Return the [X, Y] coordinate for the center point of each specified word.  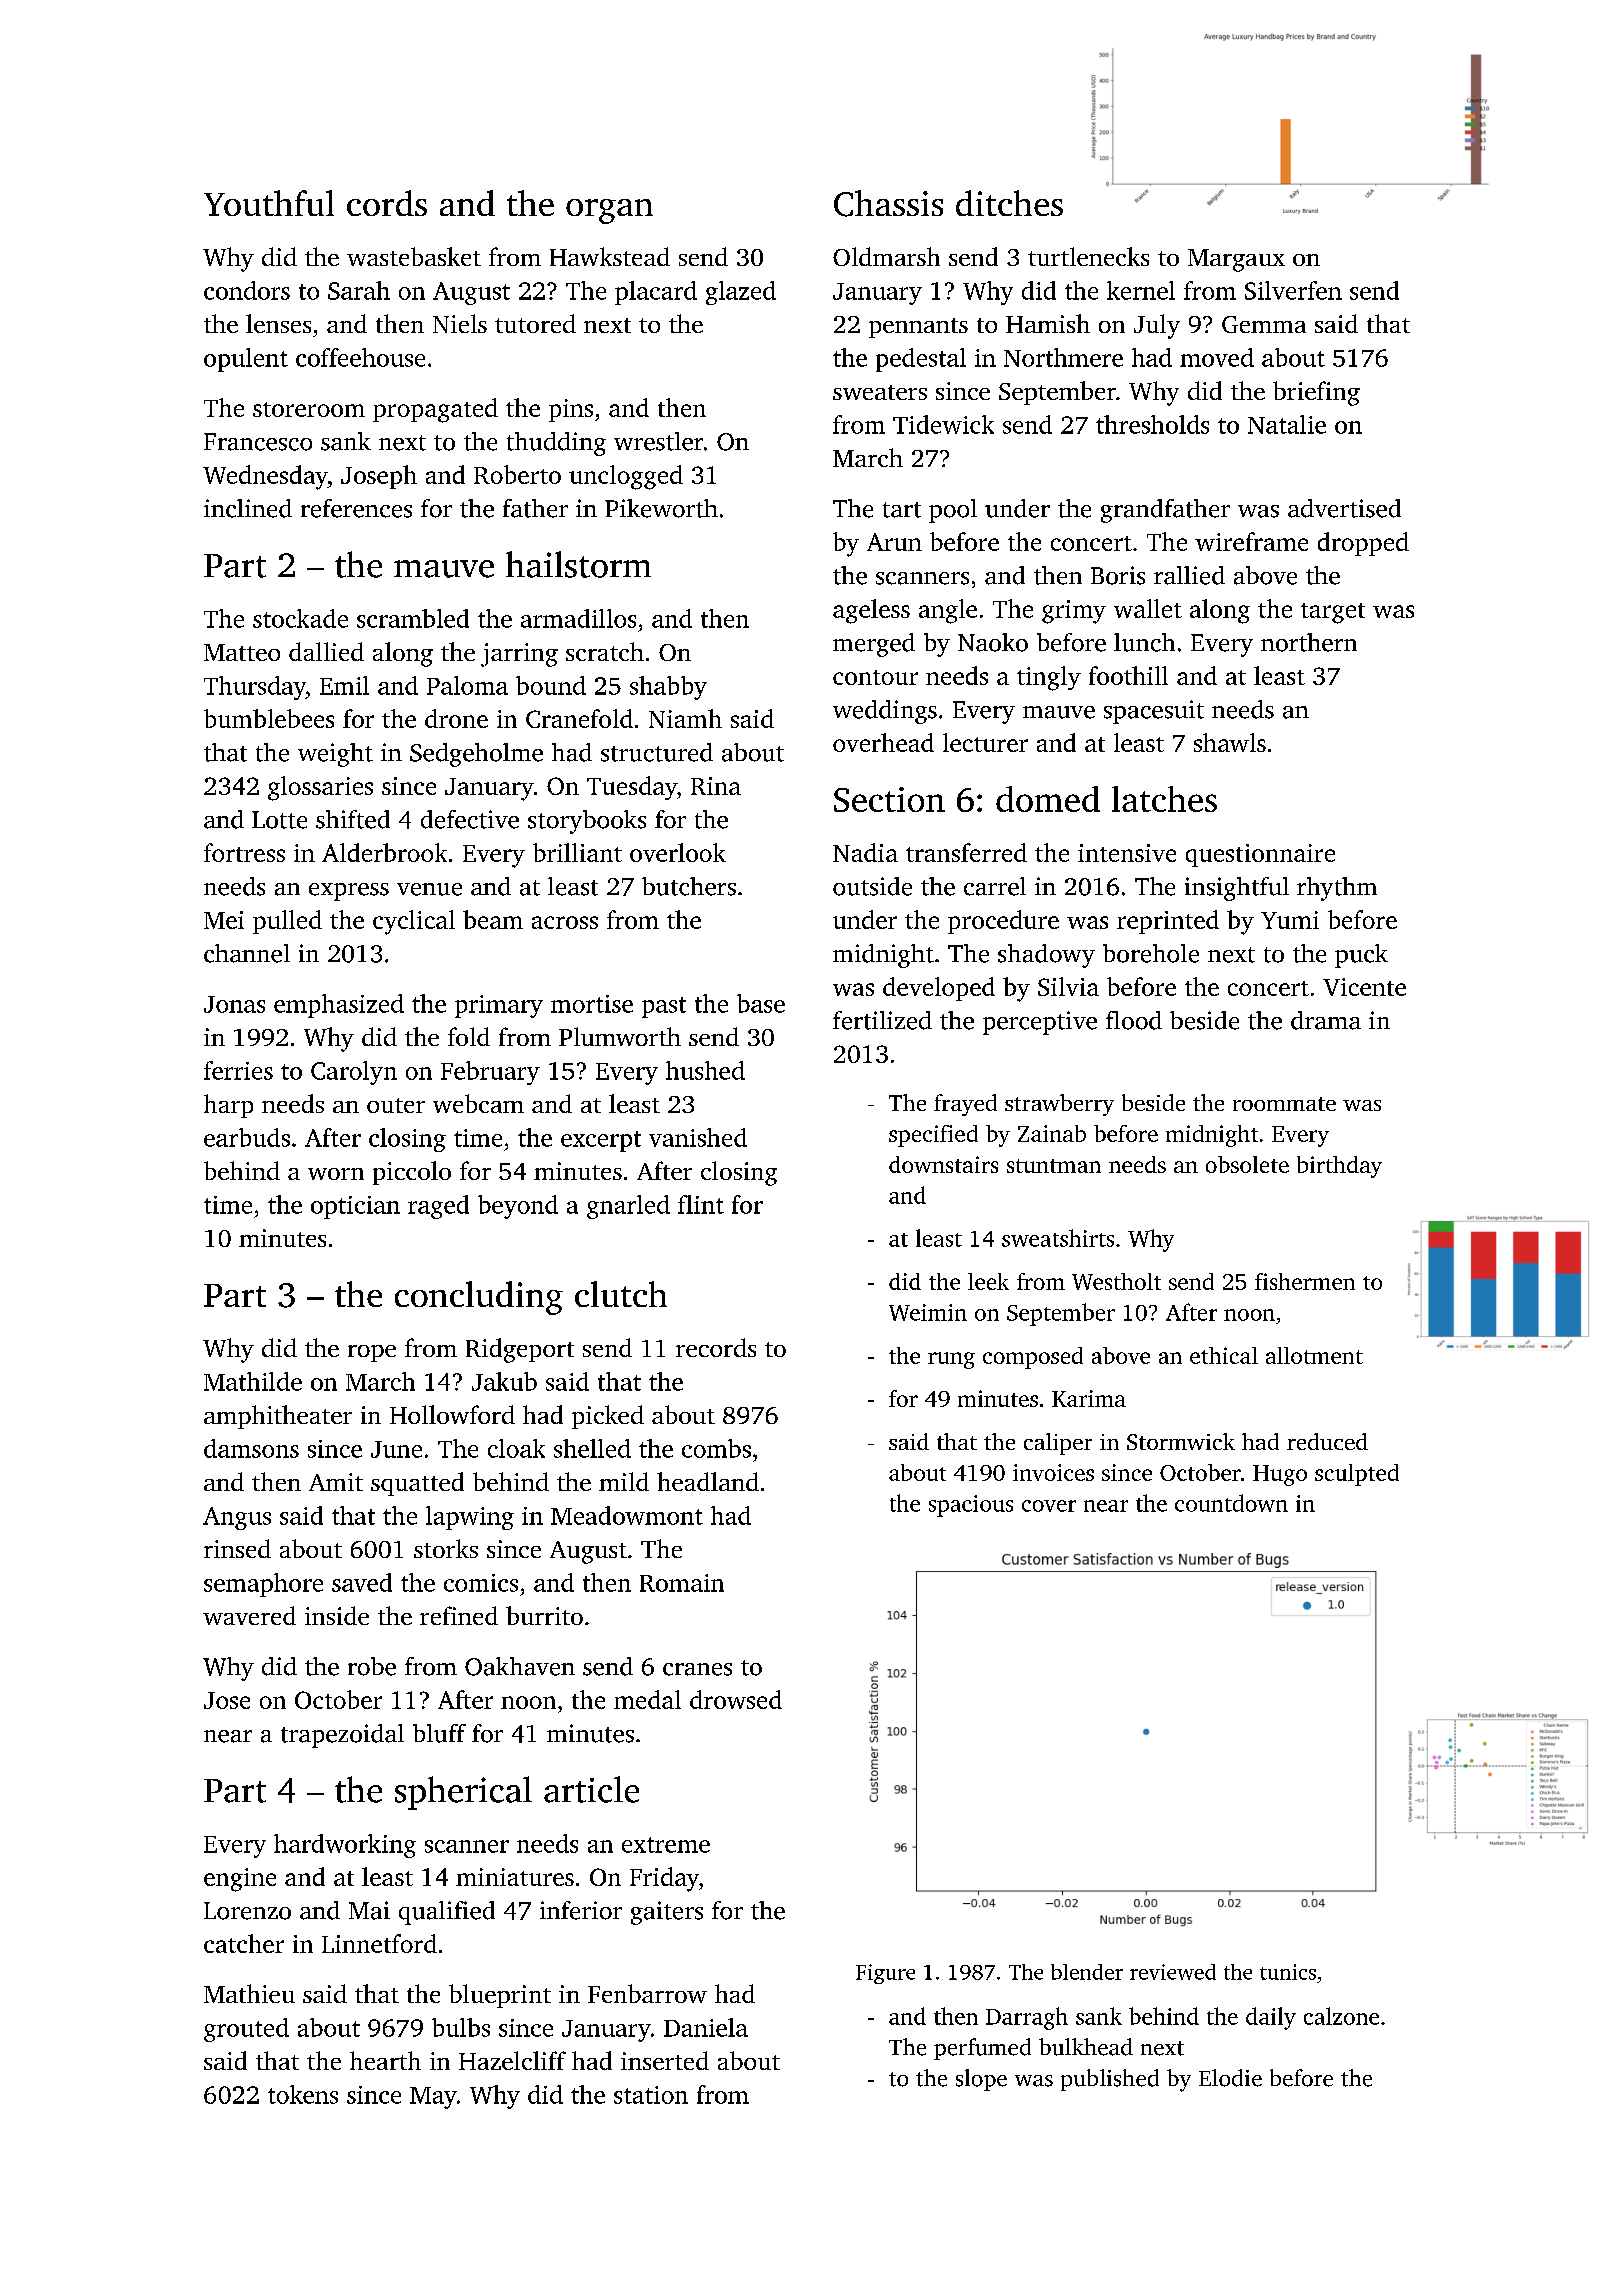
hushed [705, 1070]
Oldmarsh [886, 256]
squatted [417, 1484]
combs [716, 1448]
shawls [1230, 742]
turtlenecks [1088, 256]
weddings [885, 712]
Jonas [234, 1004]
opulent [246, 360]
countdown [1231, 1503]
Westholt [1116, 1281]
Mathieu [249, 1993]
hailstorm [578, 564]
